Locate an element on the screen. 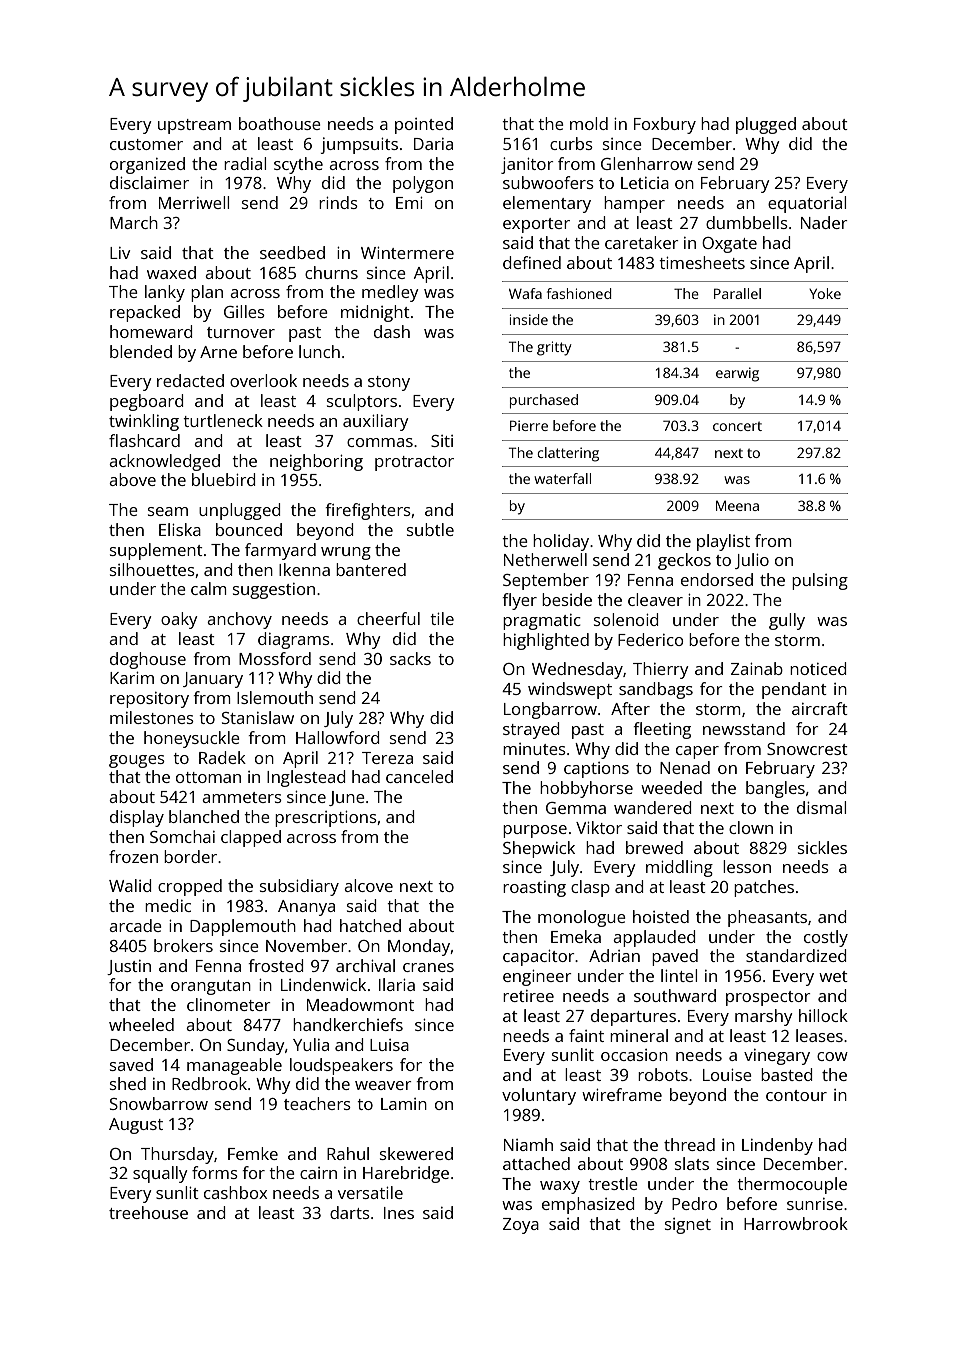  weeded is located at coordinates (671, 787).
